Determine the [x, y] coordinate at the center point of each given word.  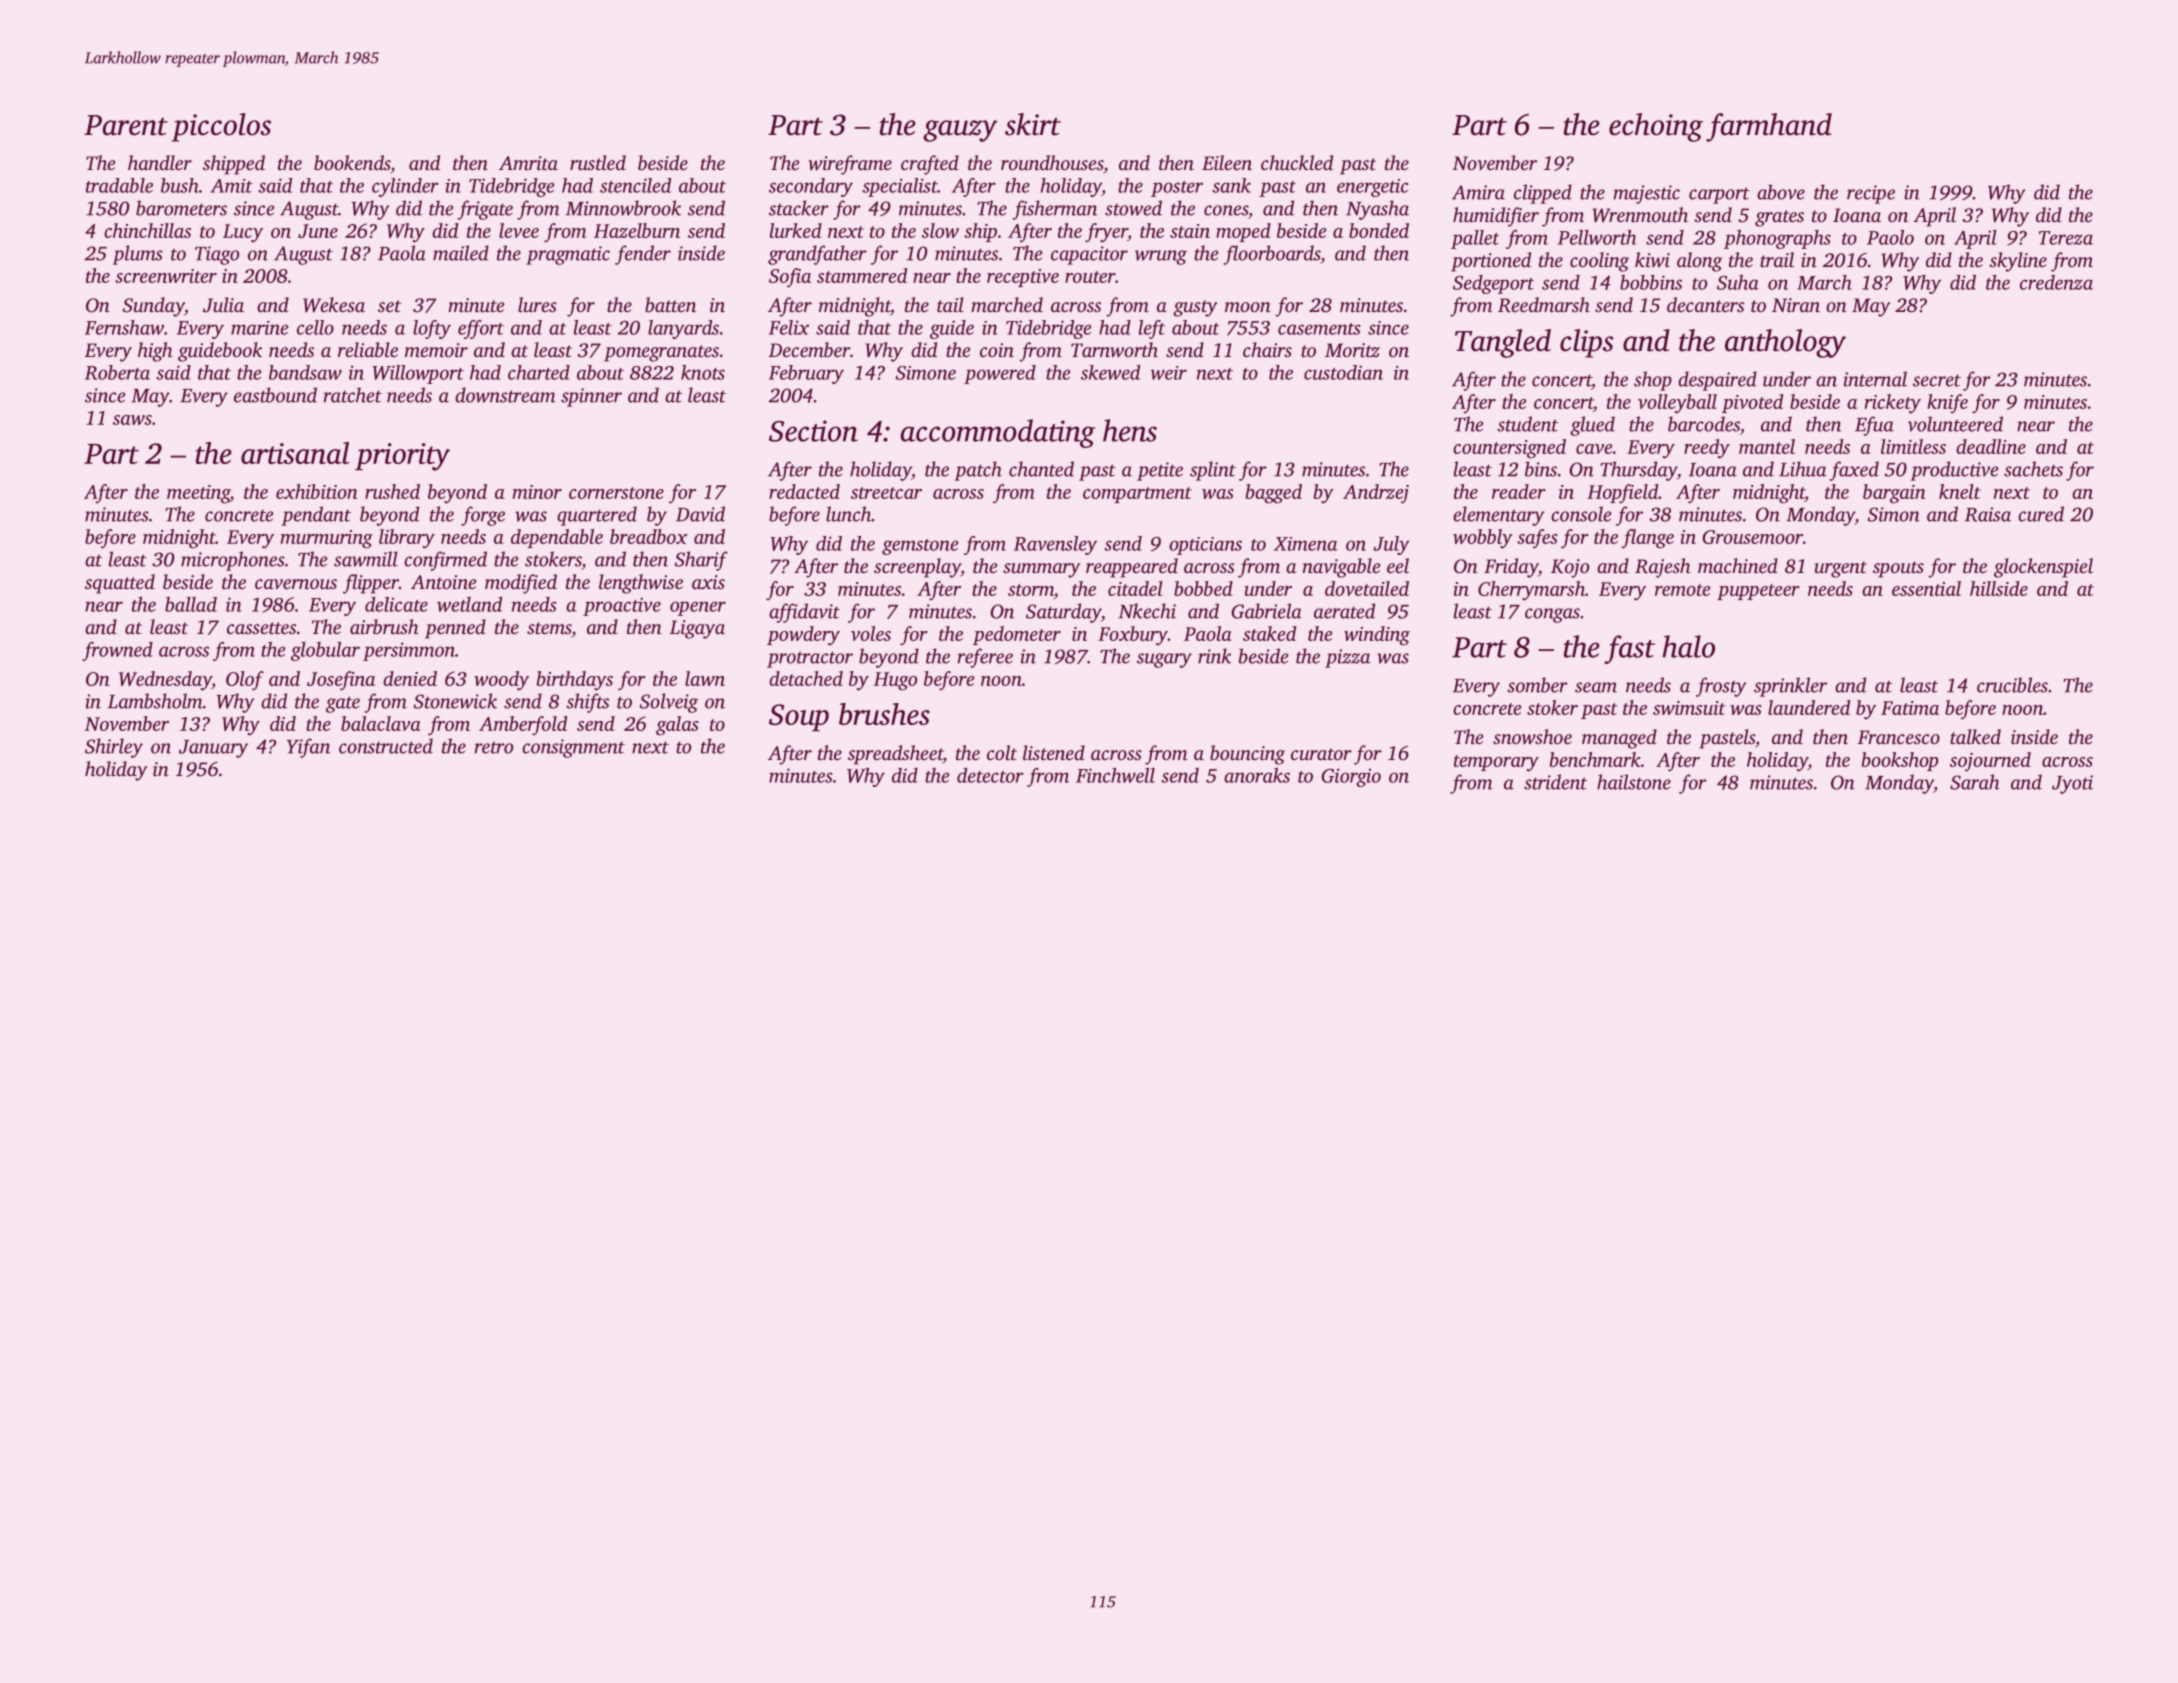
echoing [1656, 127]
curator [1321, 754]
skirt [1033, 124]
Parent [126, 125]
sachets [2033, 469]
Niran [1796, 305]
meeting [198, 494]
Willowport [418, 374]
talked [1975, 736]
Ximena [1305, 544]
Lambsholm [155, 701]
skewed [1110, 372]
